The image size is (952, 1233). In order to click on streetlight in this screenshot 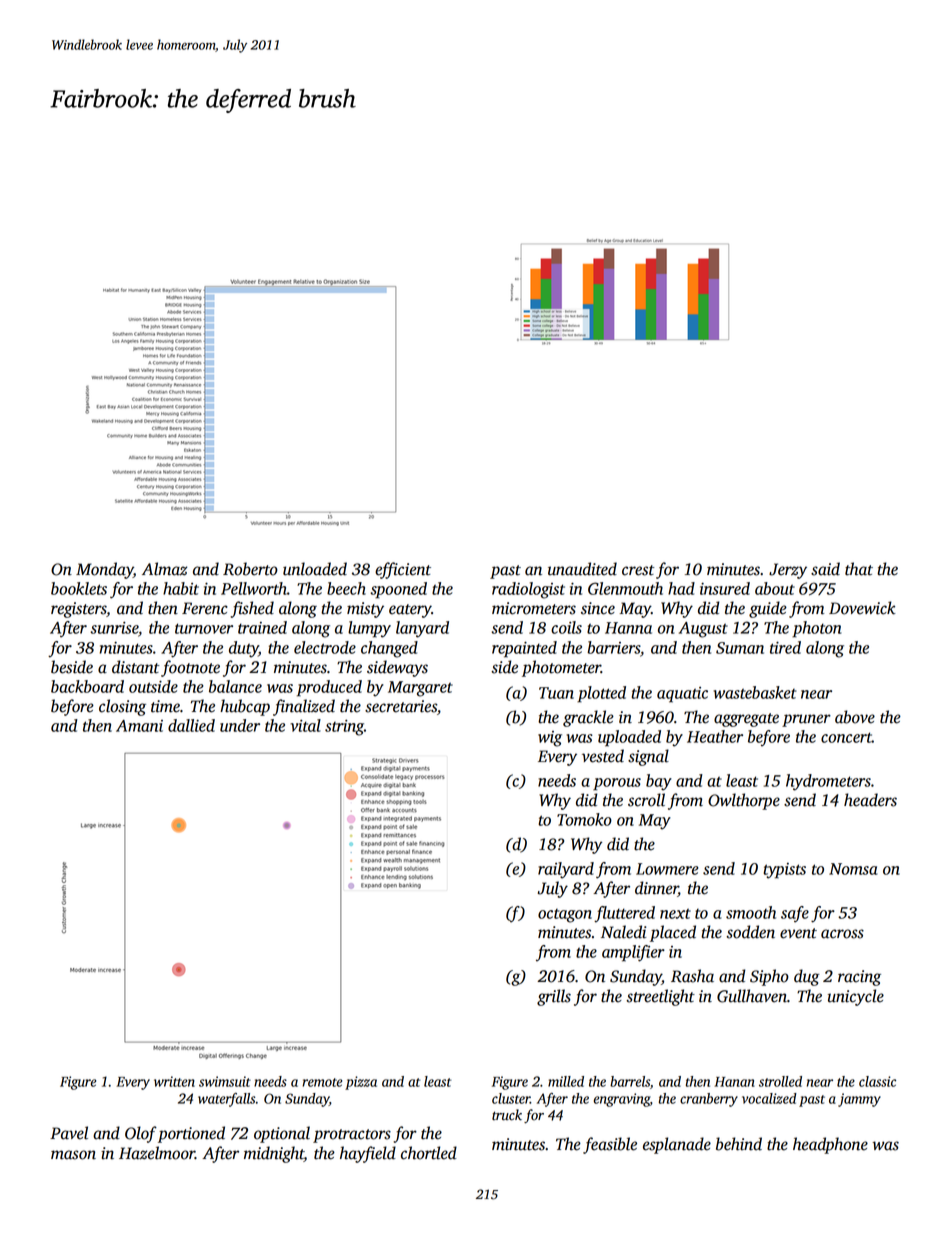, I will do `click(660, 997)`.
